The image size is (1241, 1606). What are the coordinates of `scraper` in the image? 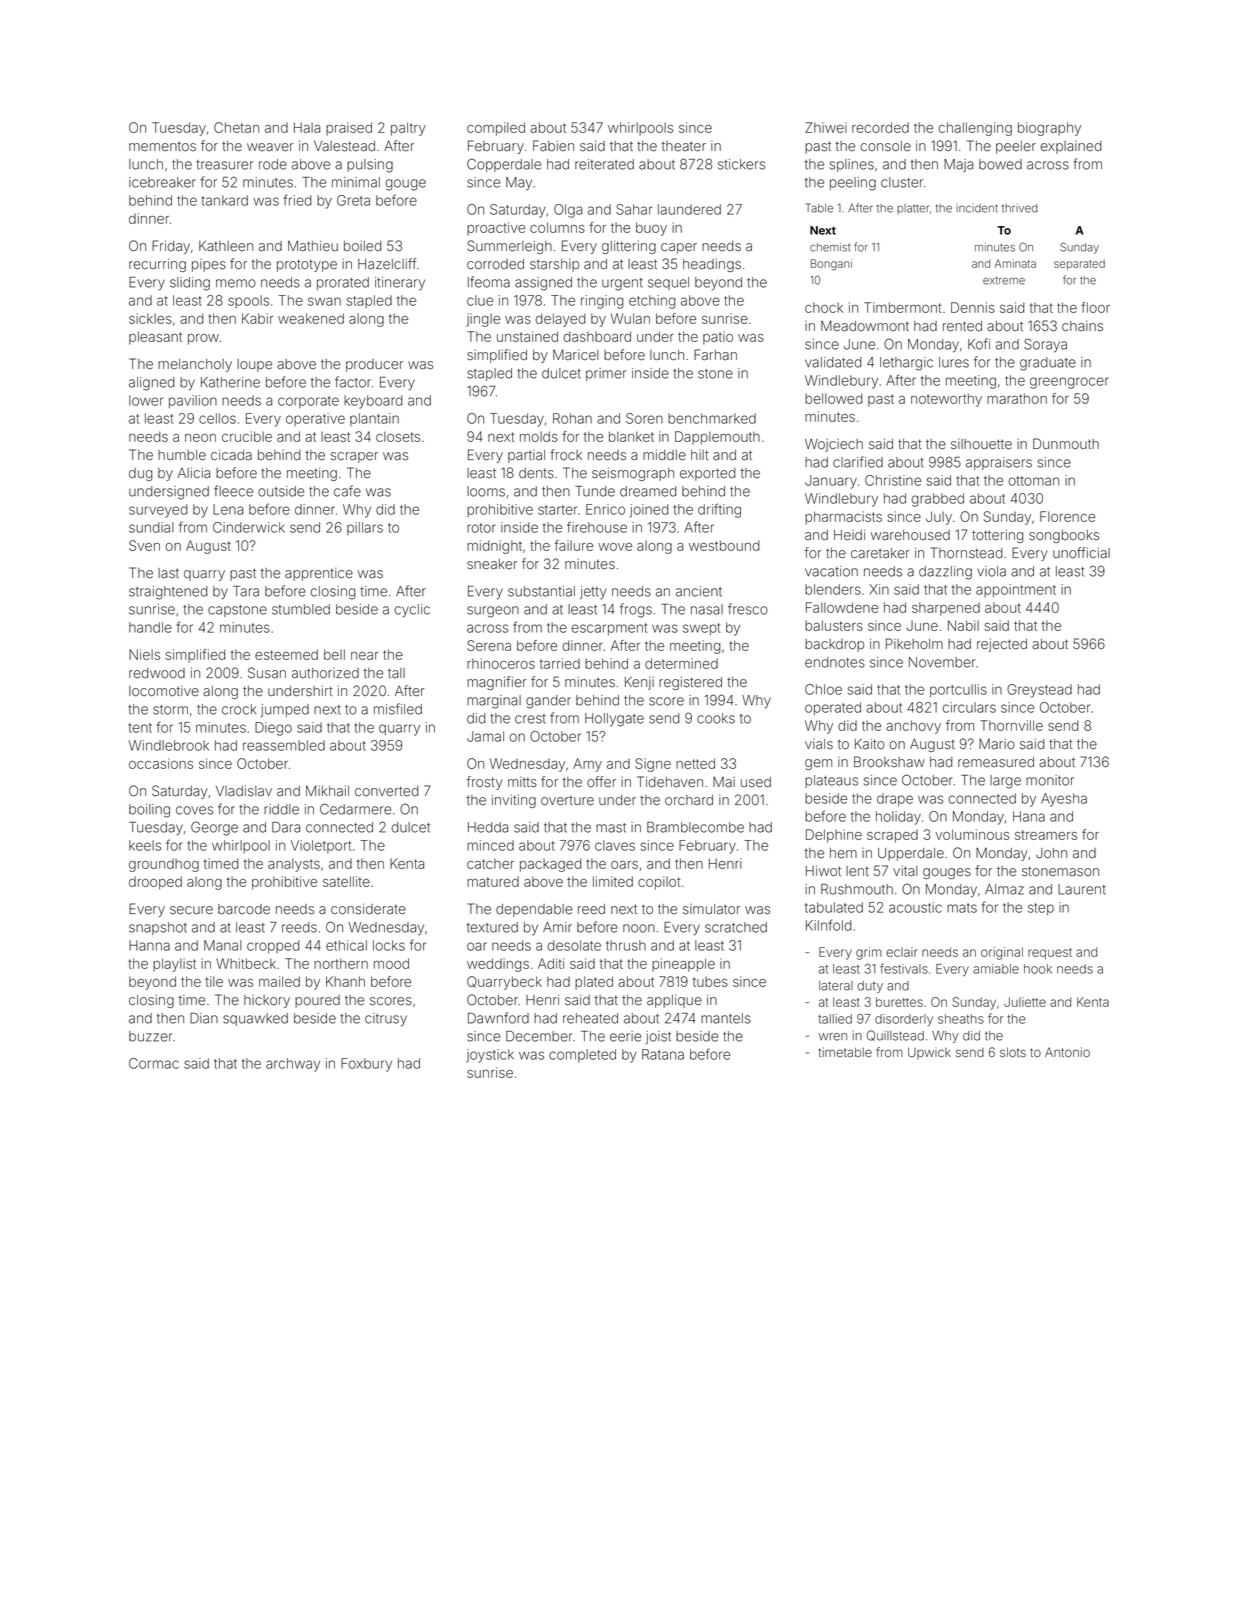 It's located at (354, 457).
